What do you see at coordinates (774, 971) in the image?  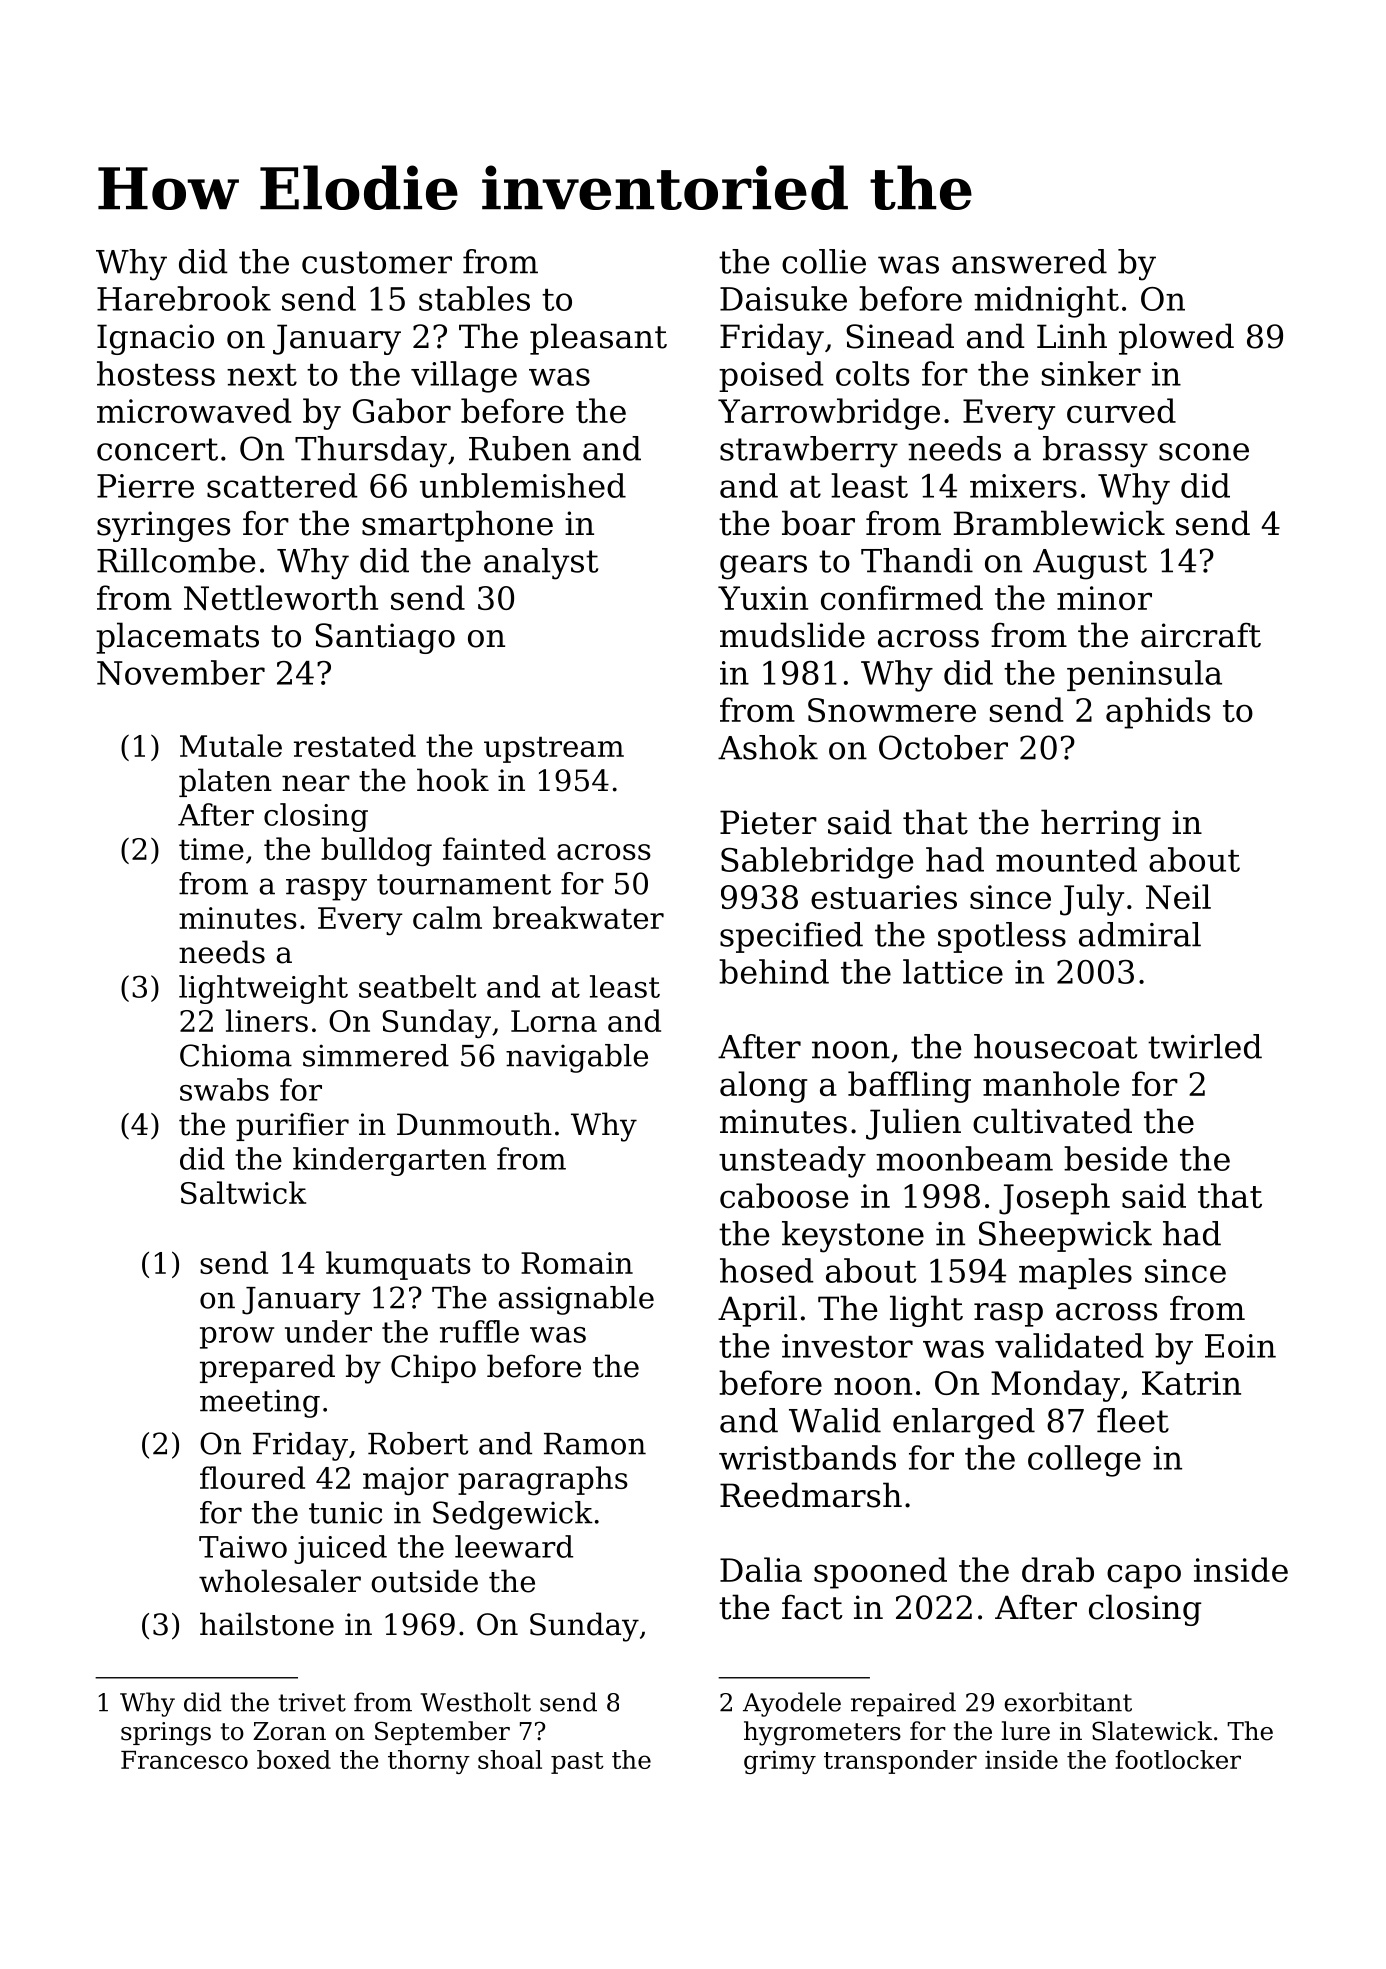 I see `behind` at bounding box center [774, 971].
